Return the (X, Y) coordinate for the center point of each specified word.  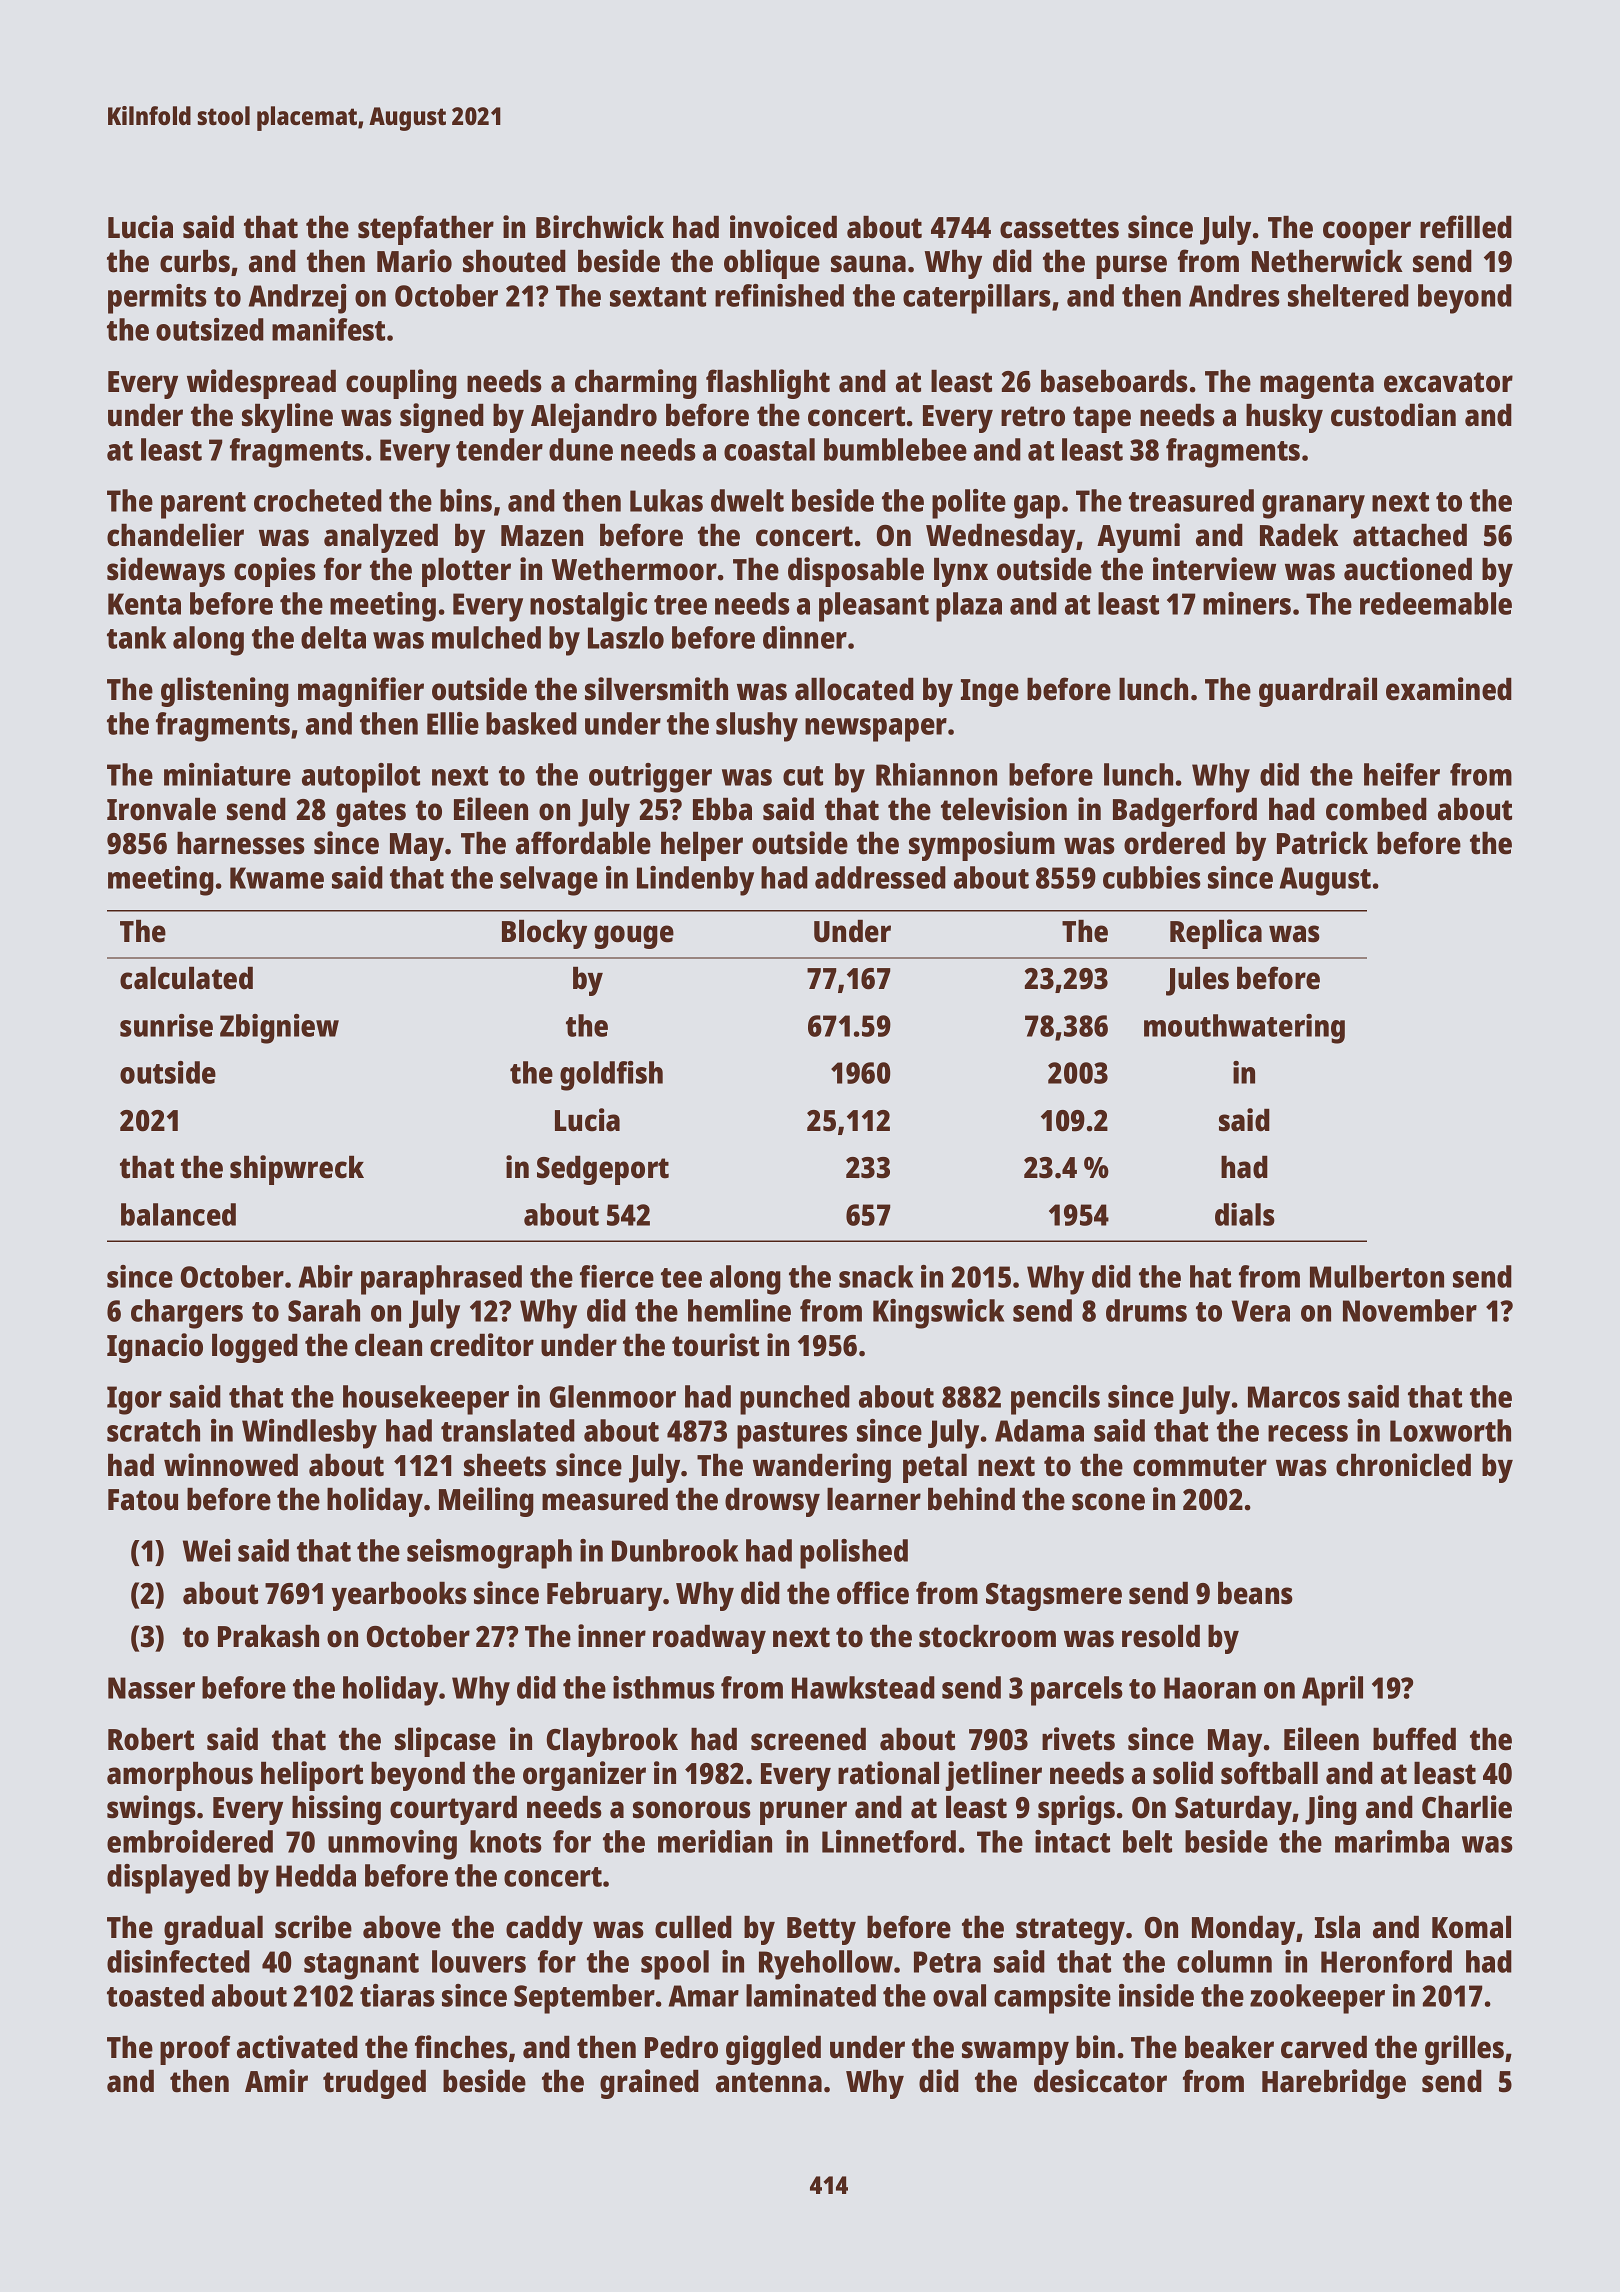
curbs (195, 261)
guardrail (1318, 692)
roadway (709, 1639)
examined (1449, 689)
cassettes (1059, 228)
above (402, 1927)
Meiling (486, 1502)
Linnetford (889, 1841)
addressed (880, 877)
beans (1255, 1593)
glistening (225, 692)
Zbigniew (279, 1029)
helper (702, 846)
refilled (1466, 227)
